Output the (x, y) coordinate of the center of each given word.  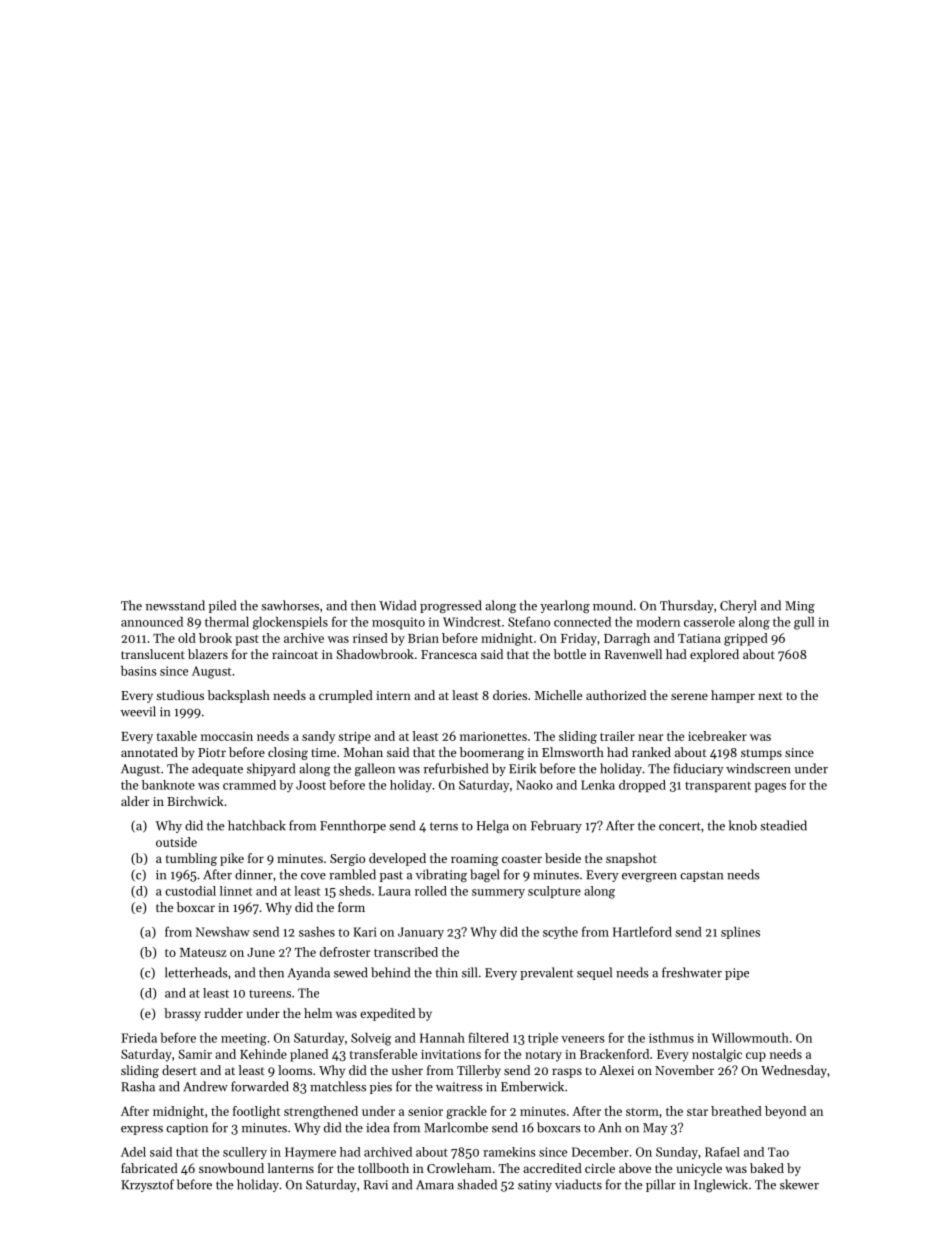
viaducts (578, 1184)
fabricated (149, 1168)
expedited (387, 1014)
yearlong (565, 606)
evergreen (649, 877)
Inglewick (721, 1185)
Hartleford (642, 931)
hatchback (257, 825)
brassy (182, 1014)
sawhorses (290, 605)
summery (498, 893)
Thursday (687, 606)
